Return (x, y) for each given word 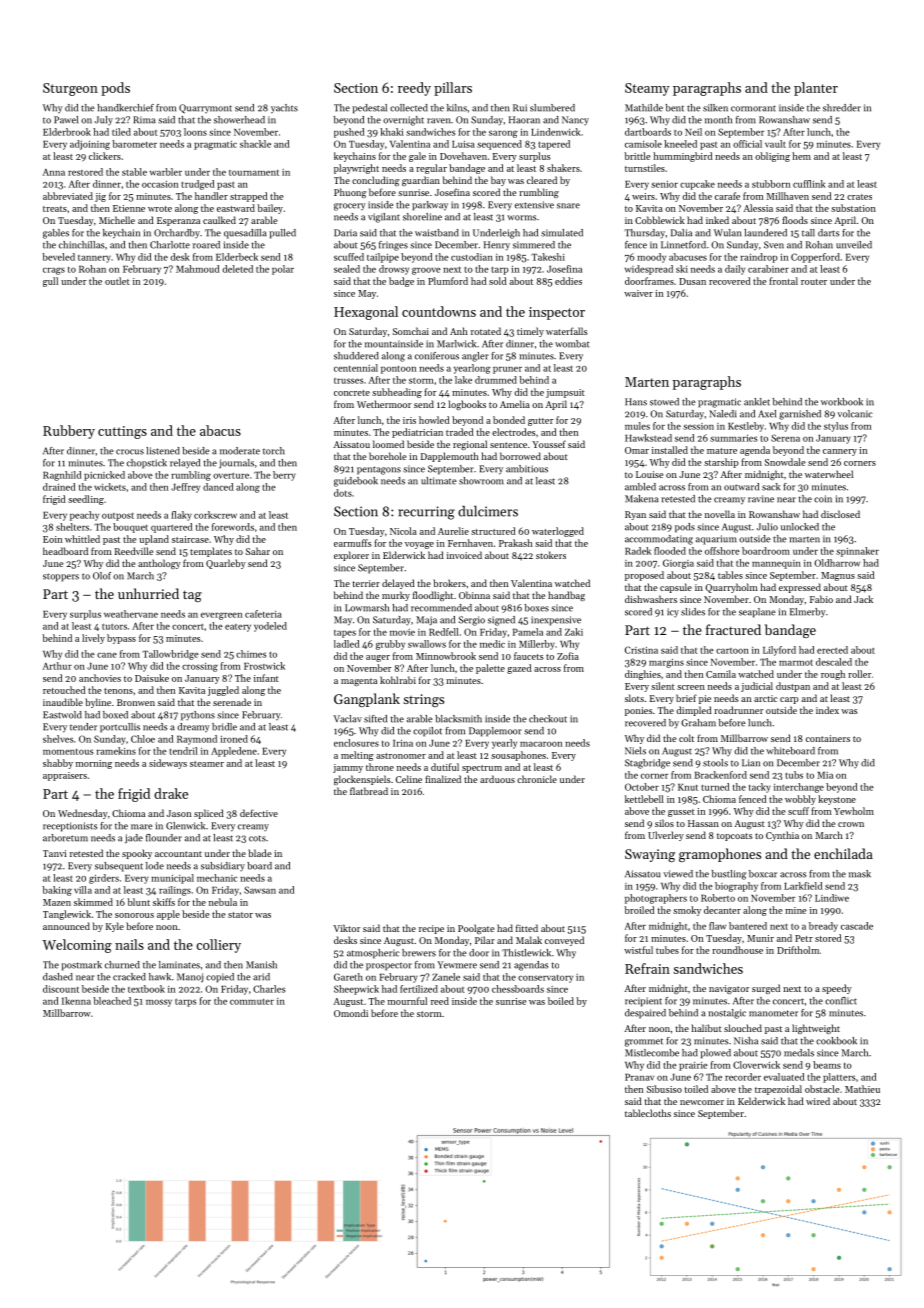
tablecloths (648, 1113)
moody (651, 258)
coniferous (437, 356)
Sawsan (260, 890)
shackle (255, 144)
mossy (159, 1003)
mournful (407, 1001)
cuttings (122, 432)
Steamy (647, 89)
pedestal (369, 109)
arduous (497, 779)
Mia (825, 775)
